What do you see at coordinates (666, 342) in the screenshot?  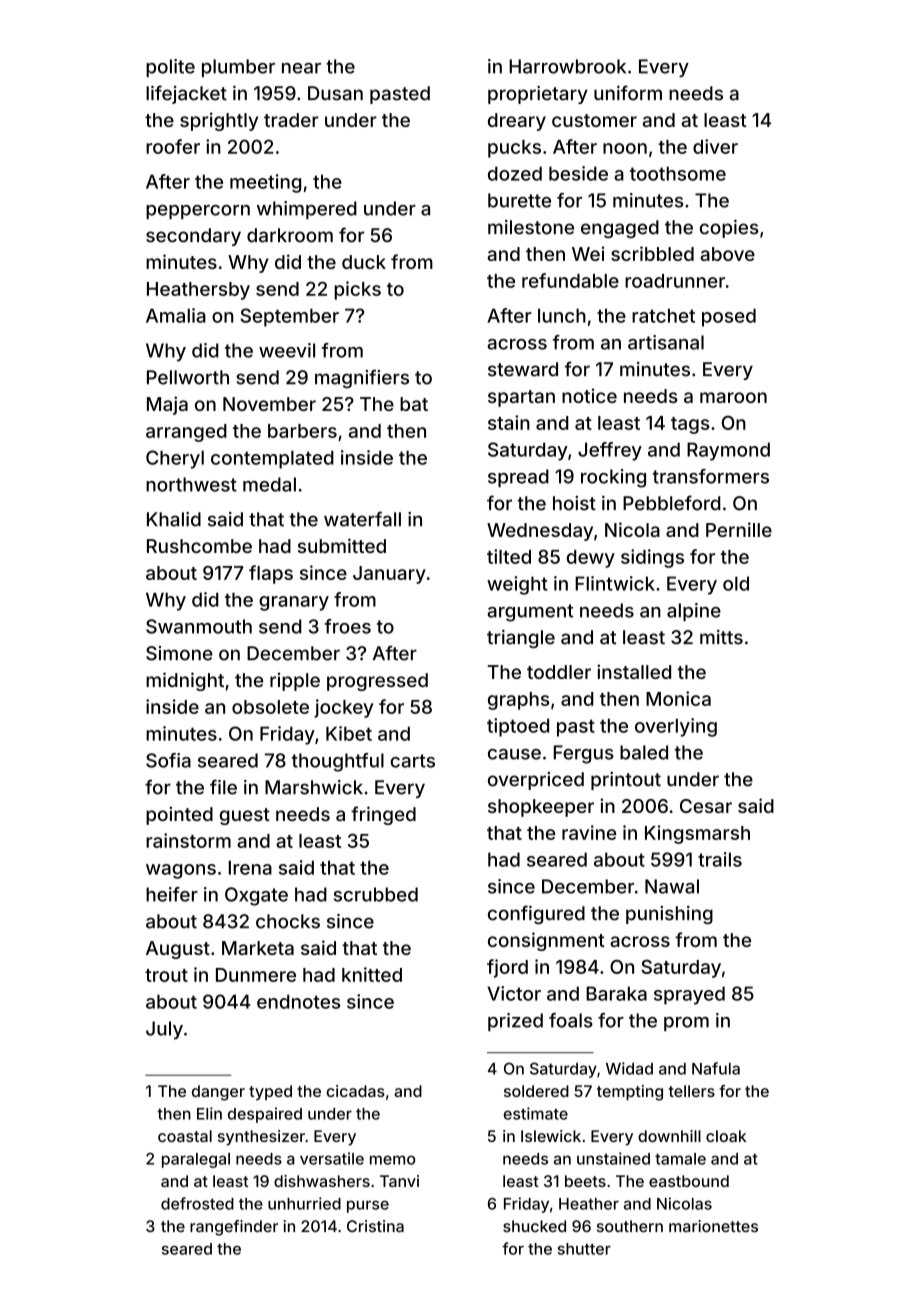 I see `artisanal` at bounding box center [666, 342].
